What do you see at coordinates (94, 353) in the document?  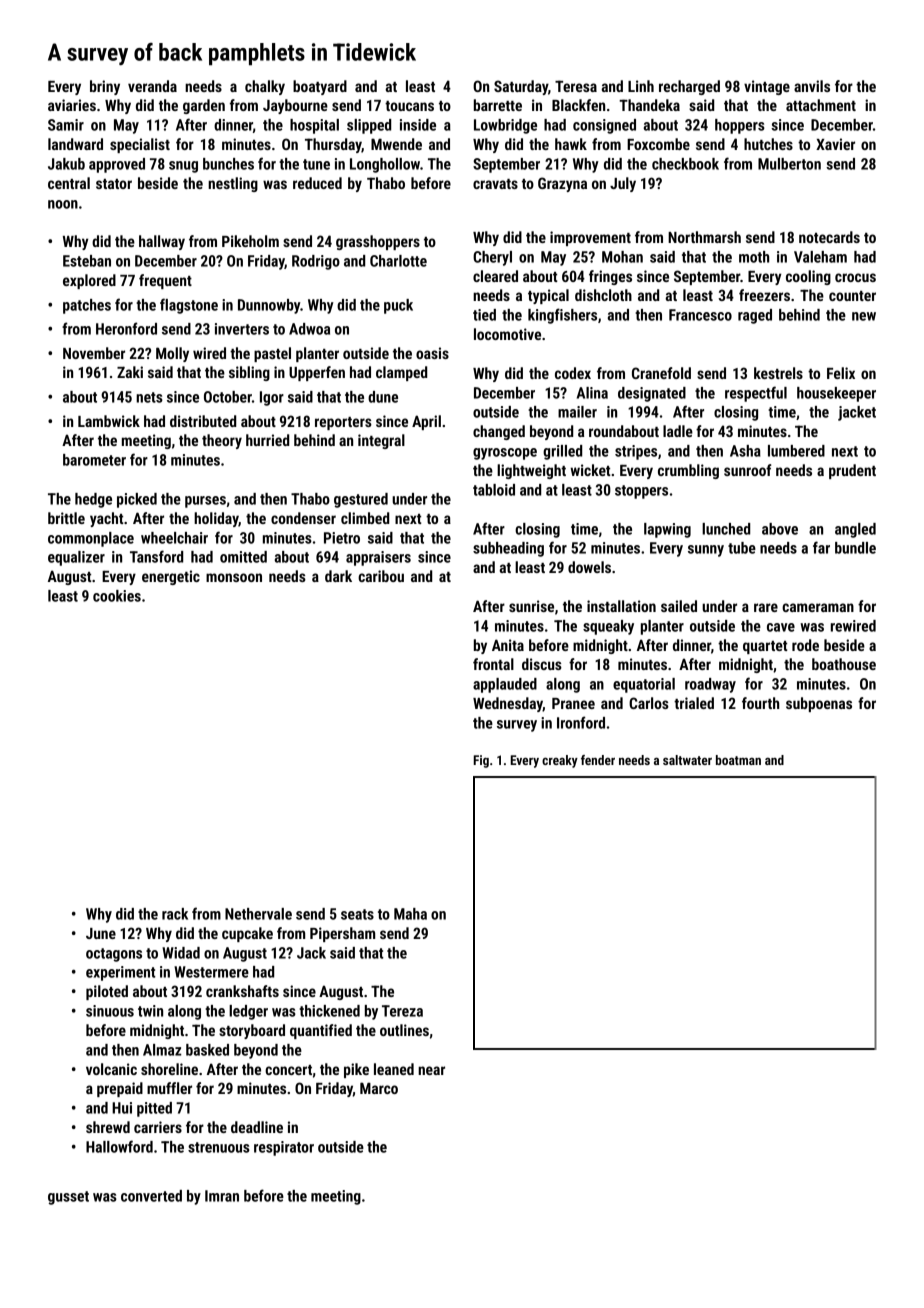 I see `November` at bounding box center [94, 353].
